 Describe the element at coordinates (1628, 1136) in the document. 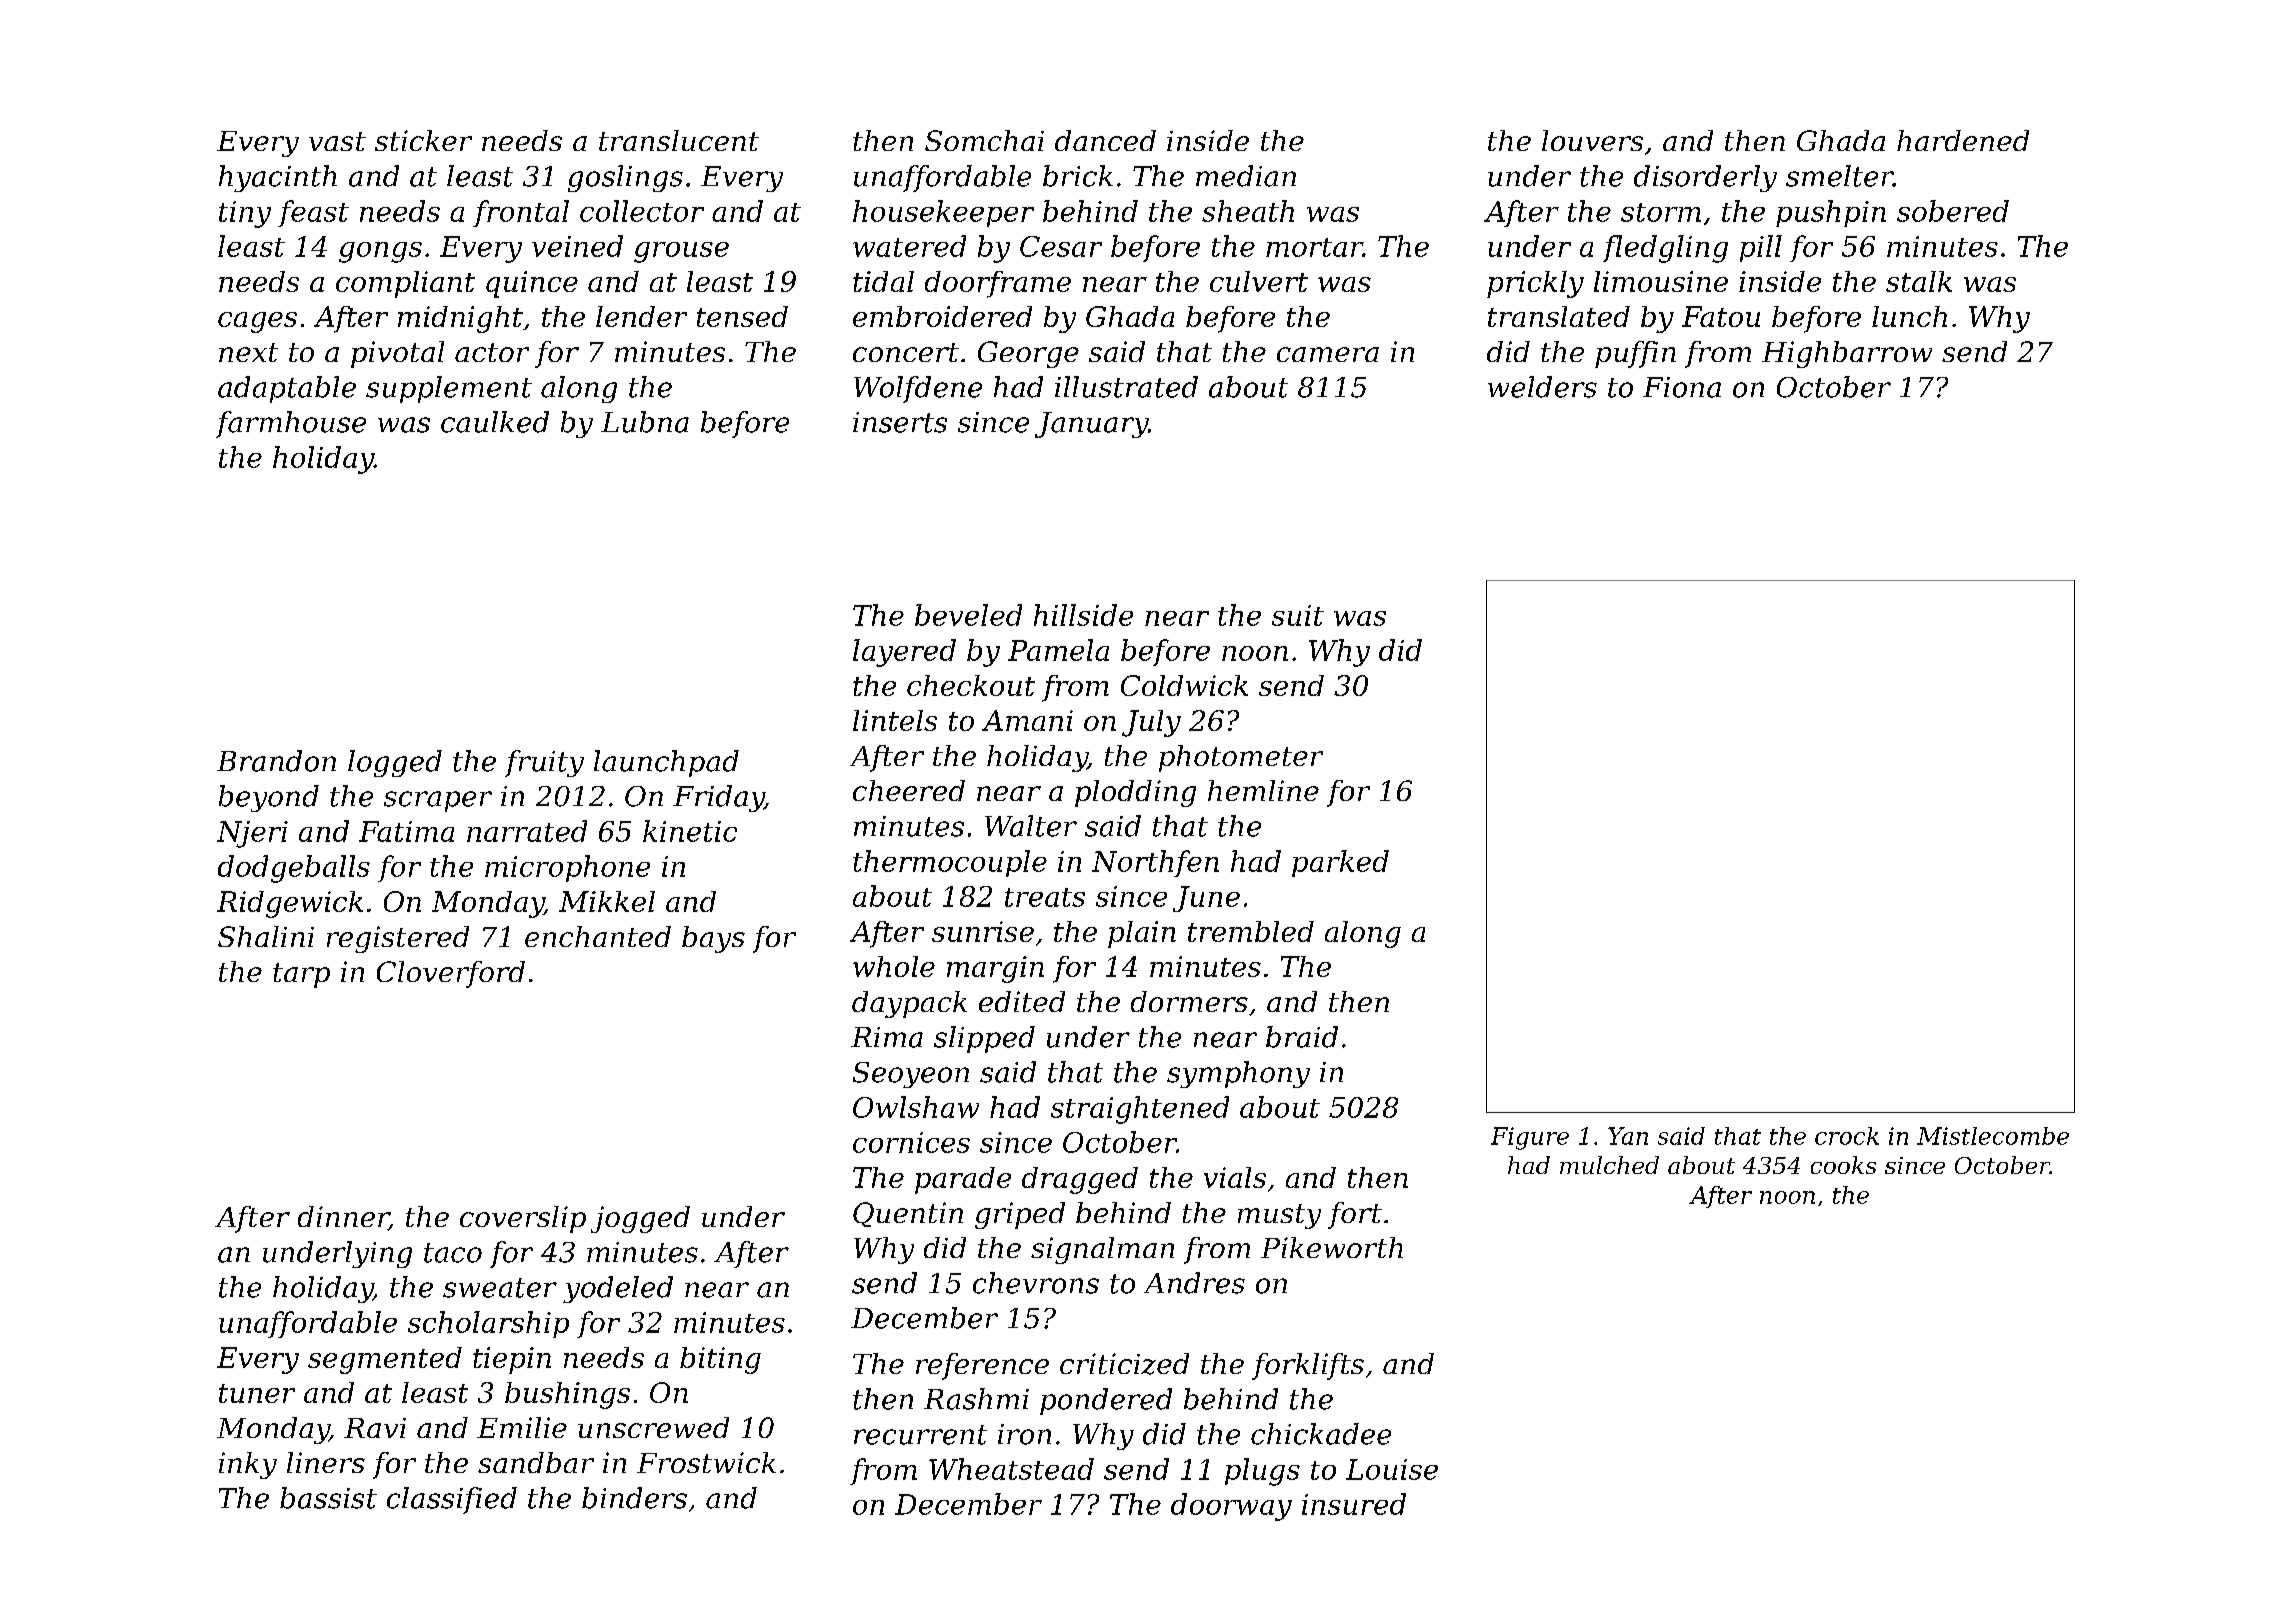

I see `Yan` at that location.
